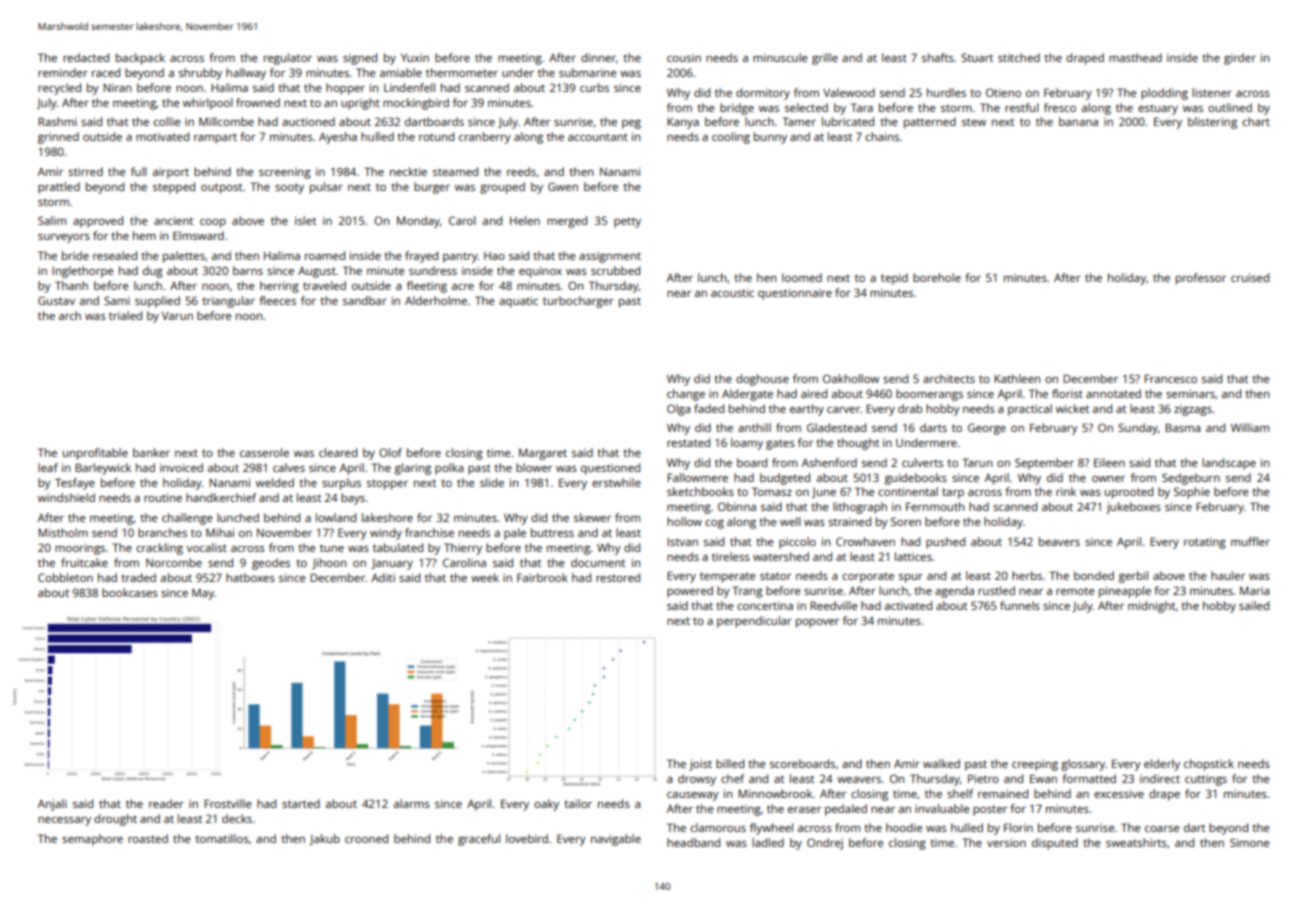 This screenshot has height=924, width=1308. I want to click on whirlpool, so click(208, 104).
